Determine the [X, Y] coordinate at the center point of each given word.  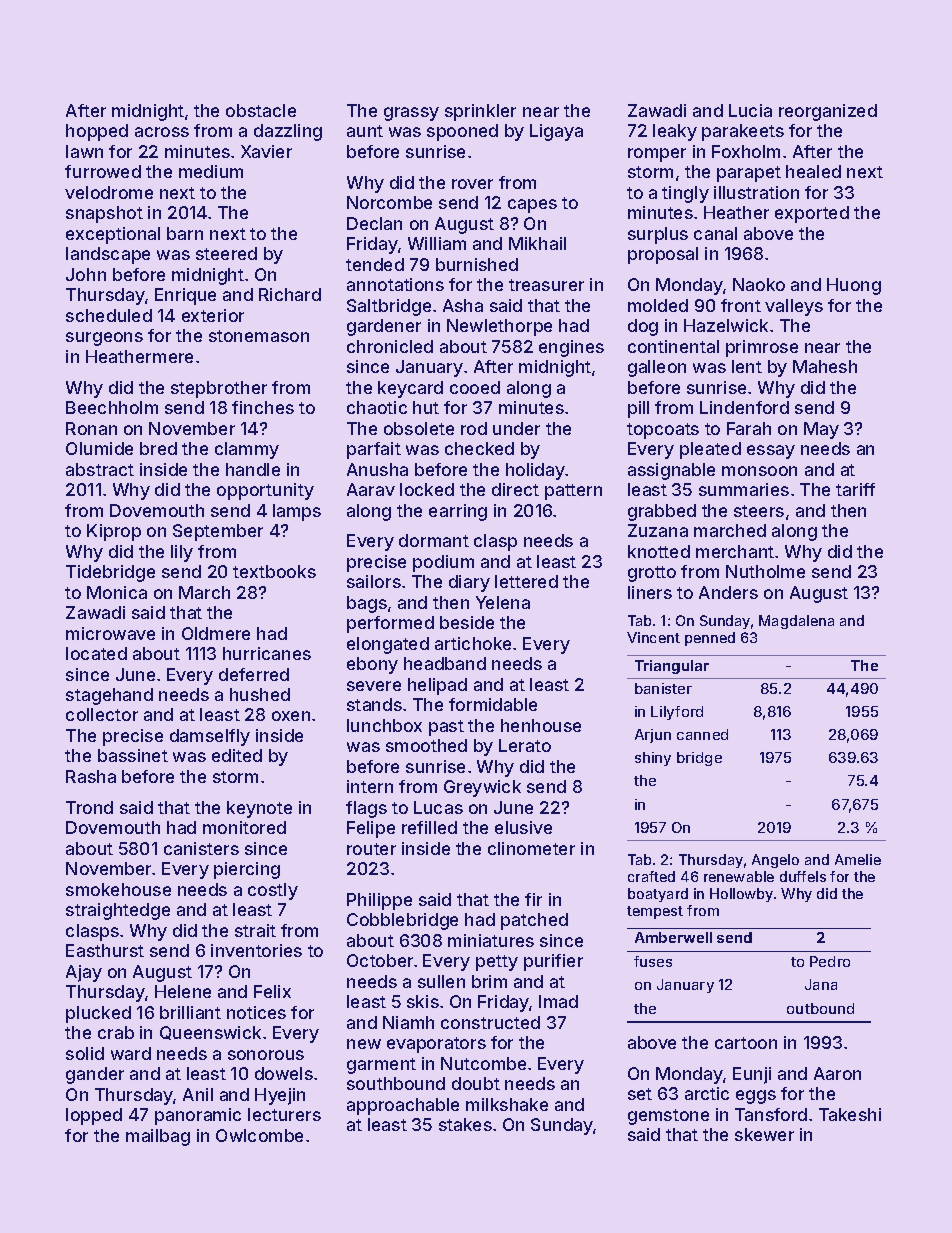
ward [131, 1053]
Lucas [438, 807]
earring [458, 512]
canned [702, 734]
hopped [97, 132]
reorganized [828, 112]
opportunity [265, 491]
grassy [411, 114]
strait [255, 930]
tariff [855, 489]
